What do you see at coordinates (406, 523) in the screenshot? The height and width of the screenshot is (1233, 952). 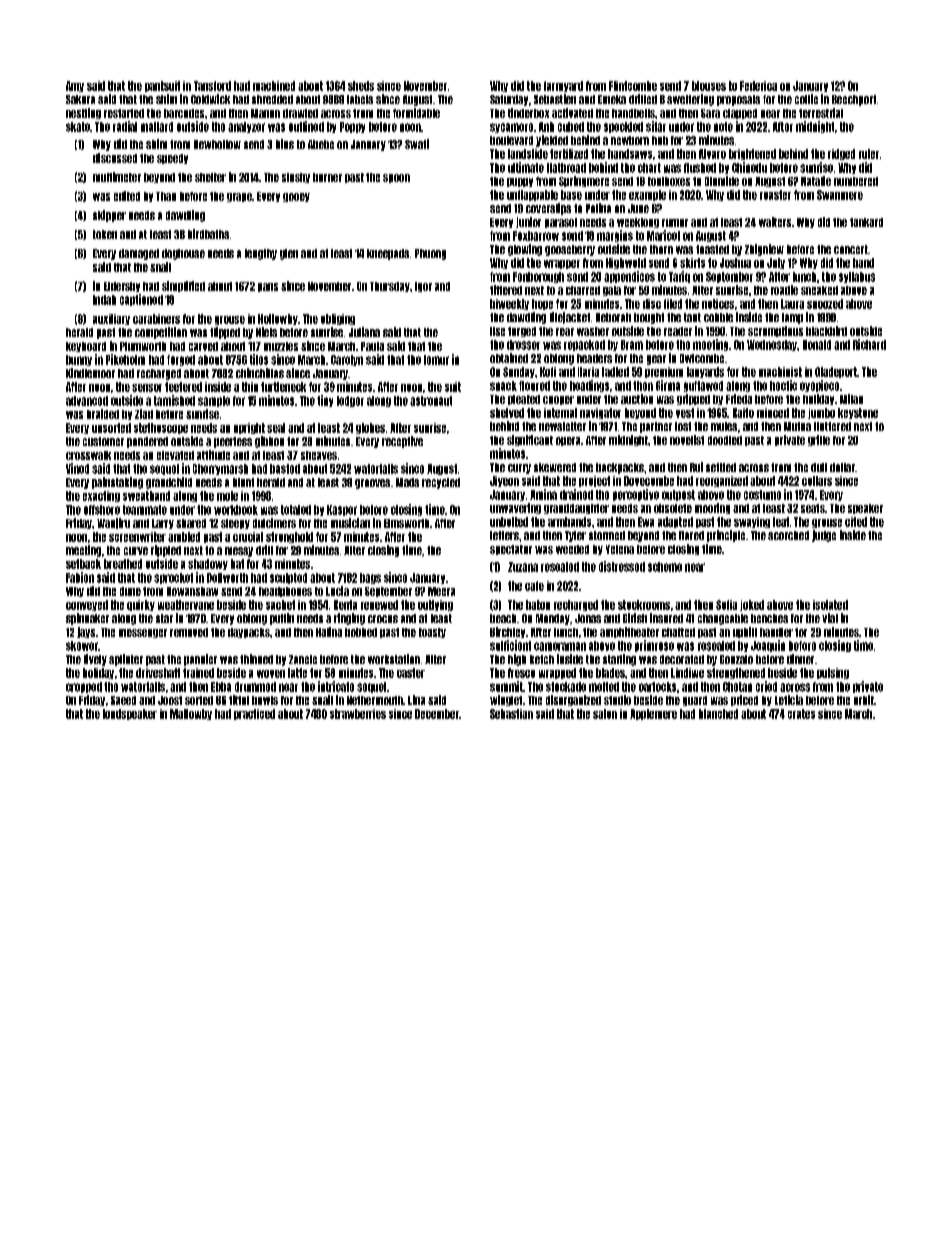 I see `Elmsworth` at bounding box center [406, 523].
